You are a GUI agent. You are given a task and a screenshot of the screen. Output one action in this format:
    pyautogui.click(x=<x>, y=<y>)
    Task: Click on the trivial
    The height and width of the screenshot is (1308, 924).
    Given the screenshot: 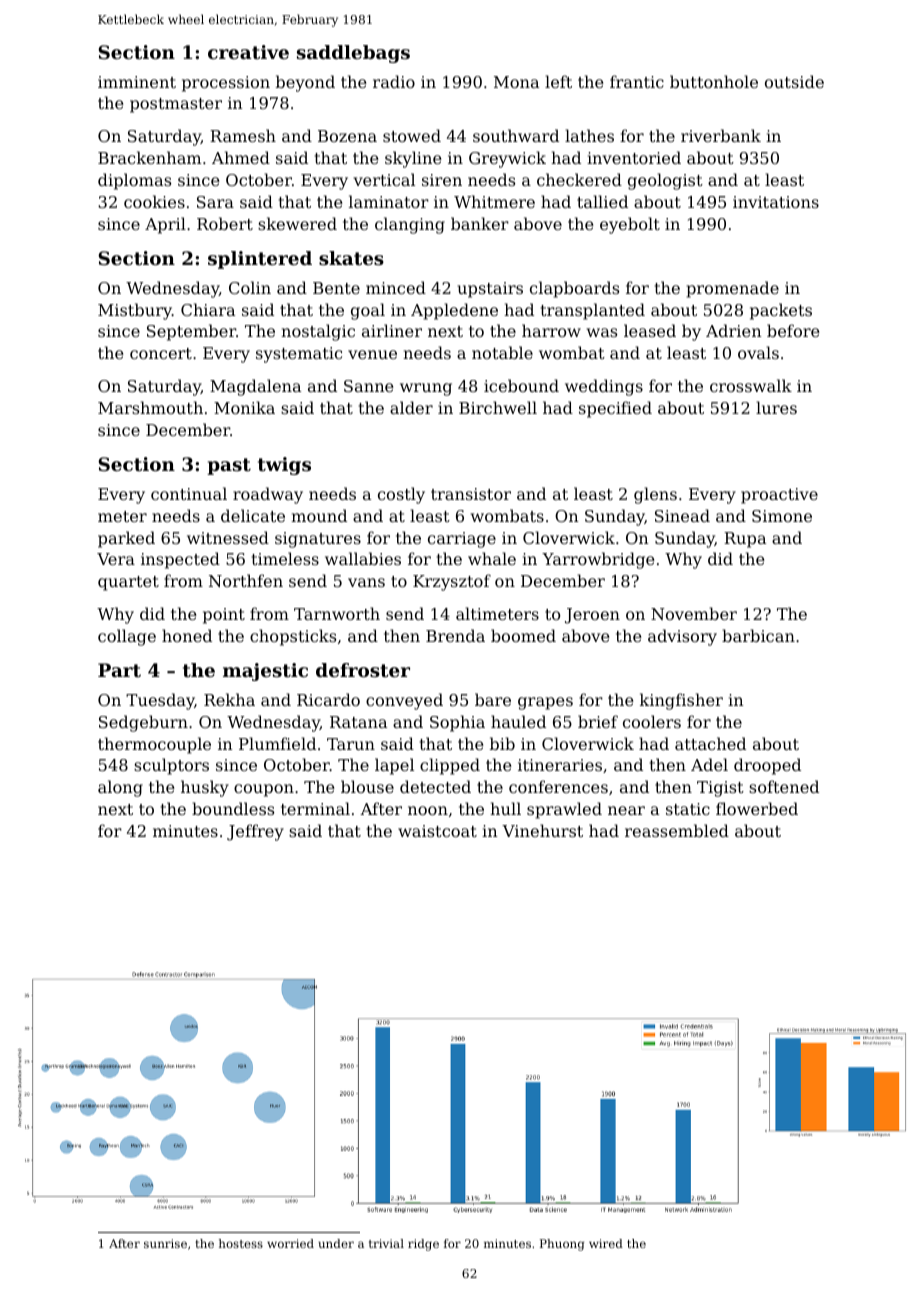 What is the action you would take?
    pyautogui.click(x=386, y=1243)
